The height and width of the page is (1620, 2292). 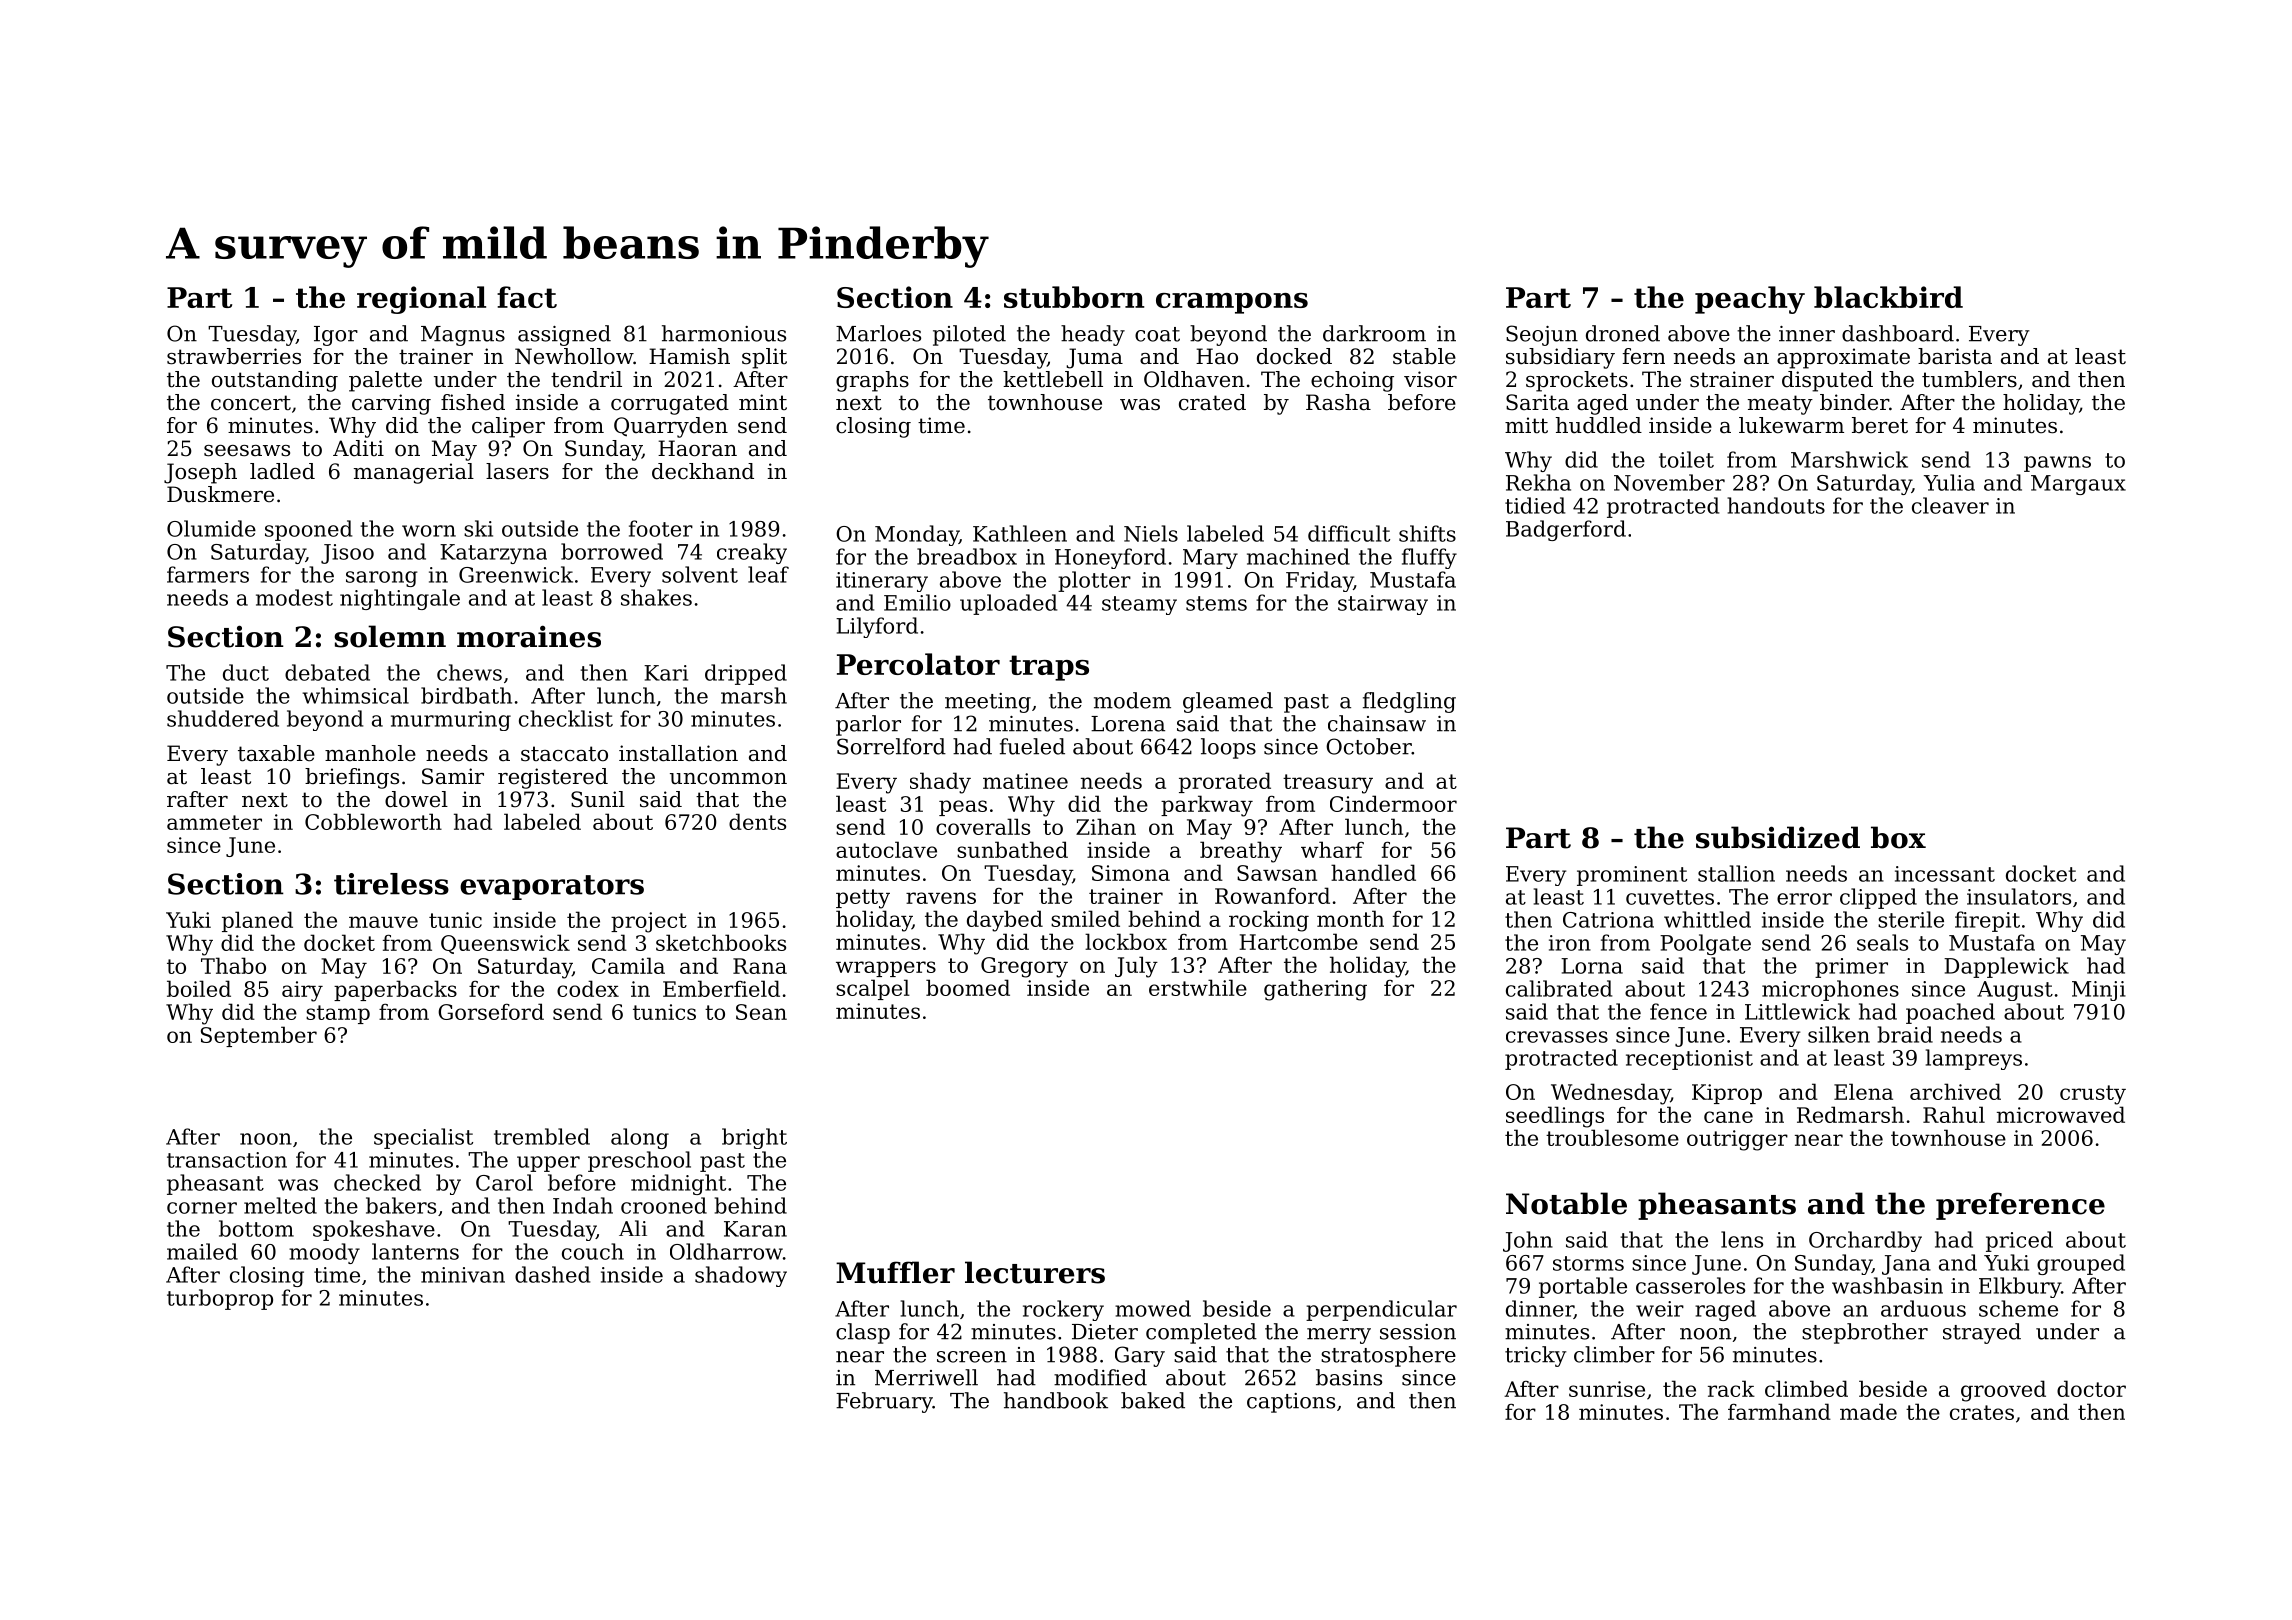 What do you see at coordinates (421, 300) in the page?
I see `regional` at bounding box center [421, 300].
